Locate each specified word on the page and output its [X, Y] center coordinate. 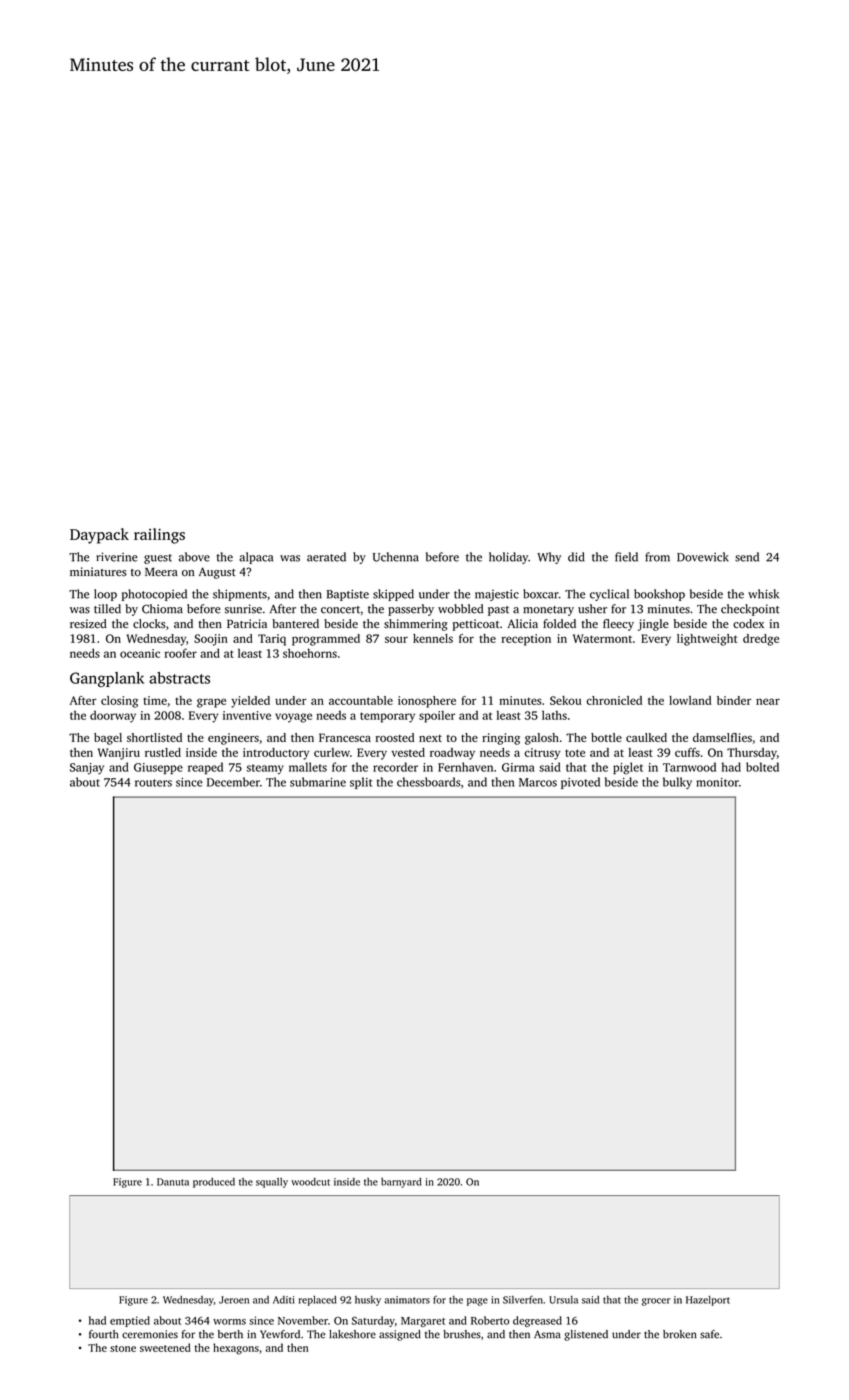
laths [554, 715]
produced [214, 1183]
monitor [717, 782]
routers [153, 783]
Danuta [173, 1182]
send [747, 557]
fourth [104, 1334]
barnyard [401, 1183]
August [217, 573]
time [155, 700]
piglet [628, 768]
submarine [318, 782]
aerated [326, 557]
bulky [677, 783]
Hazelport [708, 1301]
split [361, 783]
